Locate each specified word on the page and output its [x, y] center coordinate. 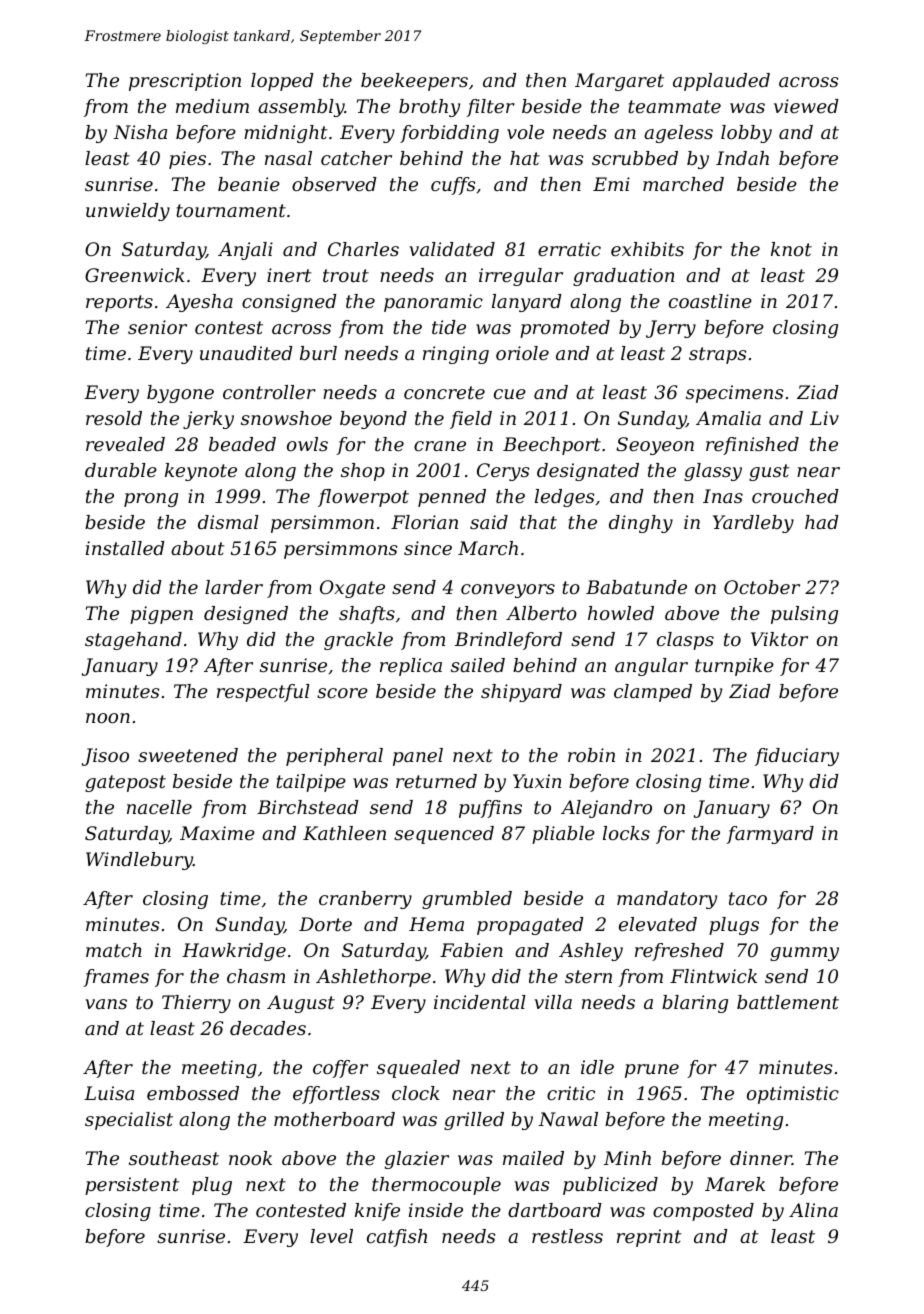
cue [510, 394]
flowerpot [363, 498]
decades [268, 1028]
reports [119, 303]
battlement [788, 1002]
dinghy [641, 524]
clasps [685, 641]
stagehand [133, 641]
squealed [418, 1069]
